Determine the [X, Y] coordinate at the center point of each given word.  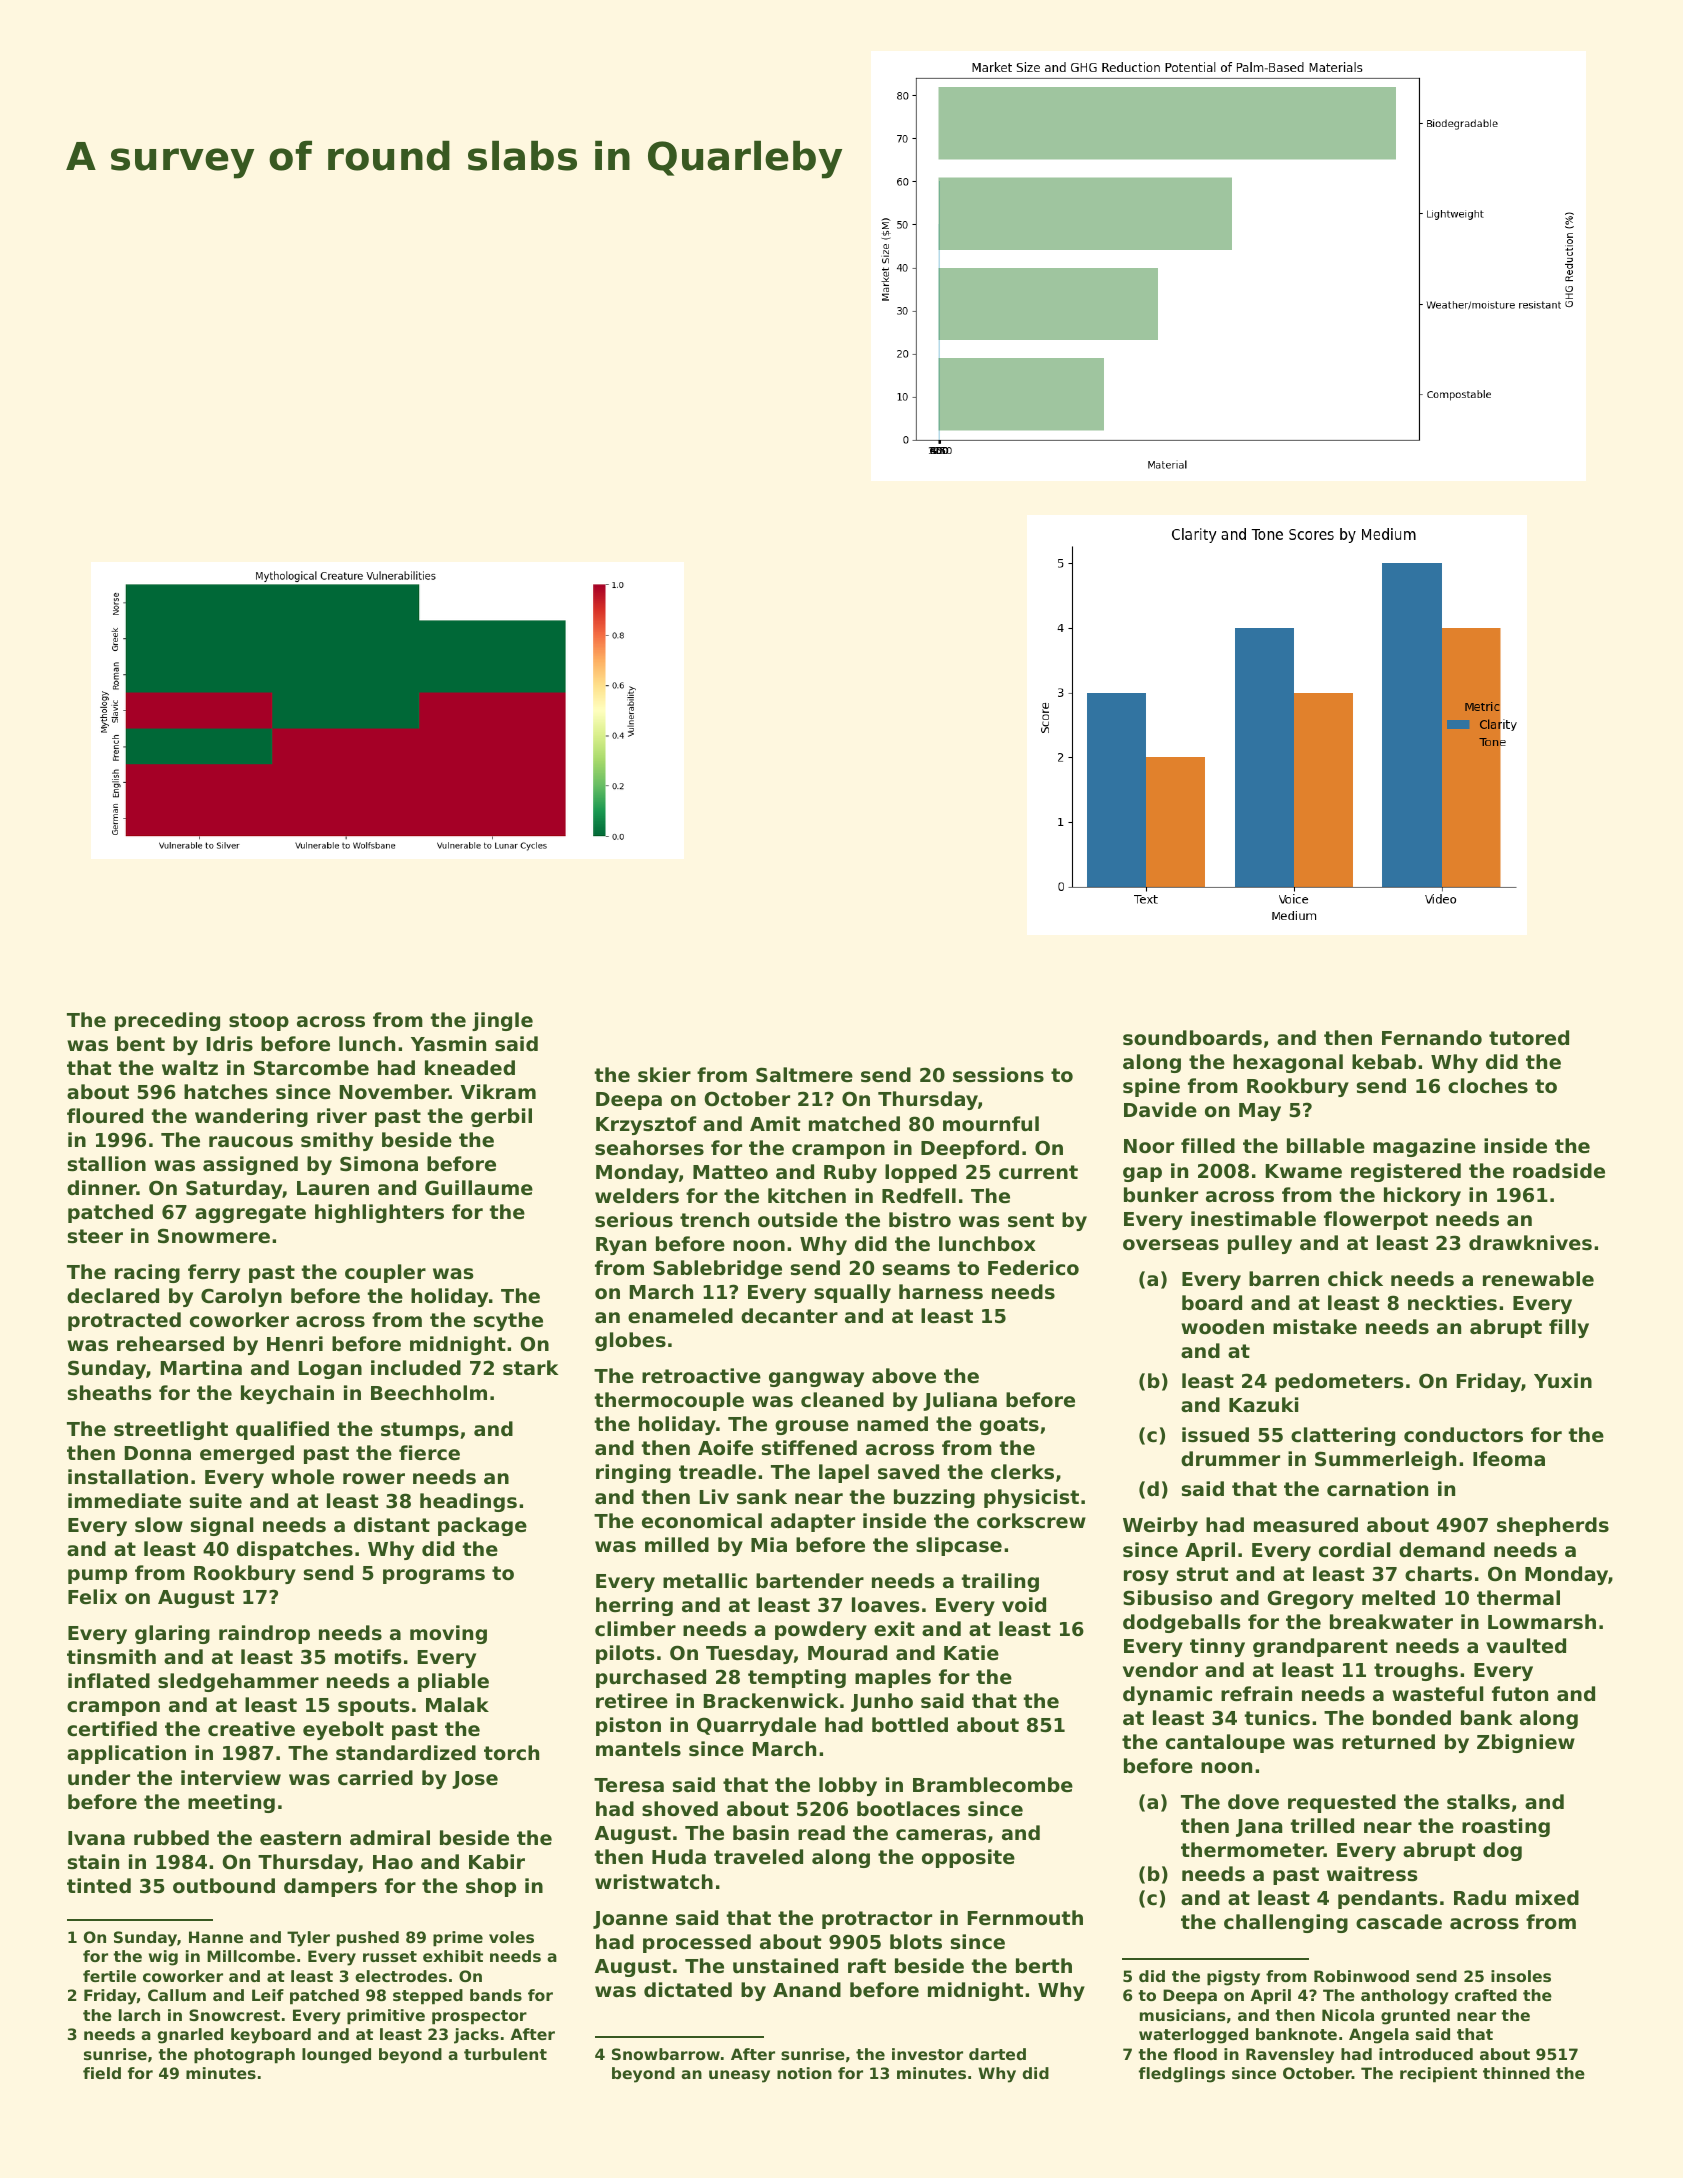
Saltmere [804, 1074]
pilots [625, 1654]
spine [1151, 1087]
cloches [1488, 1085]
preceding [167, 1021]
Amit [775, 1123]
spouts [373, 1707]
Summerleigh [1385, 1460]
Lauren [333, 1188]
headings [468, 1502]
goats [1009, 1426]
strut [1203, 1574]
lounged [336, 2056]
